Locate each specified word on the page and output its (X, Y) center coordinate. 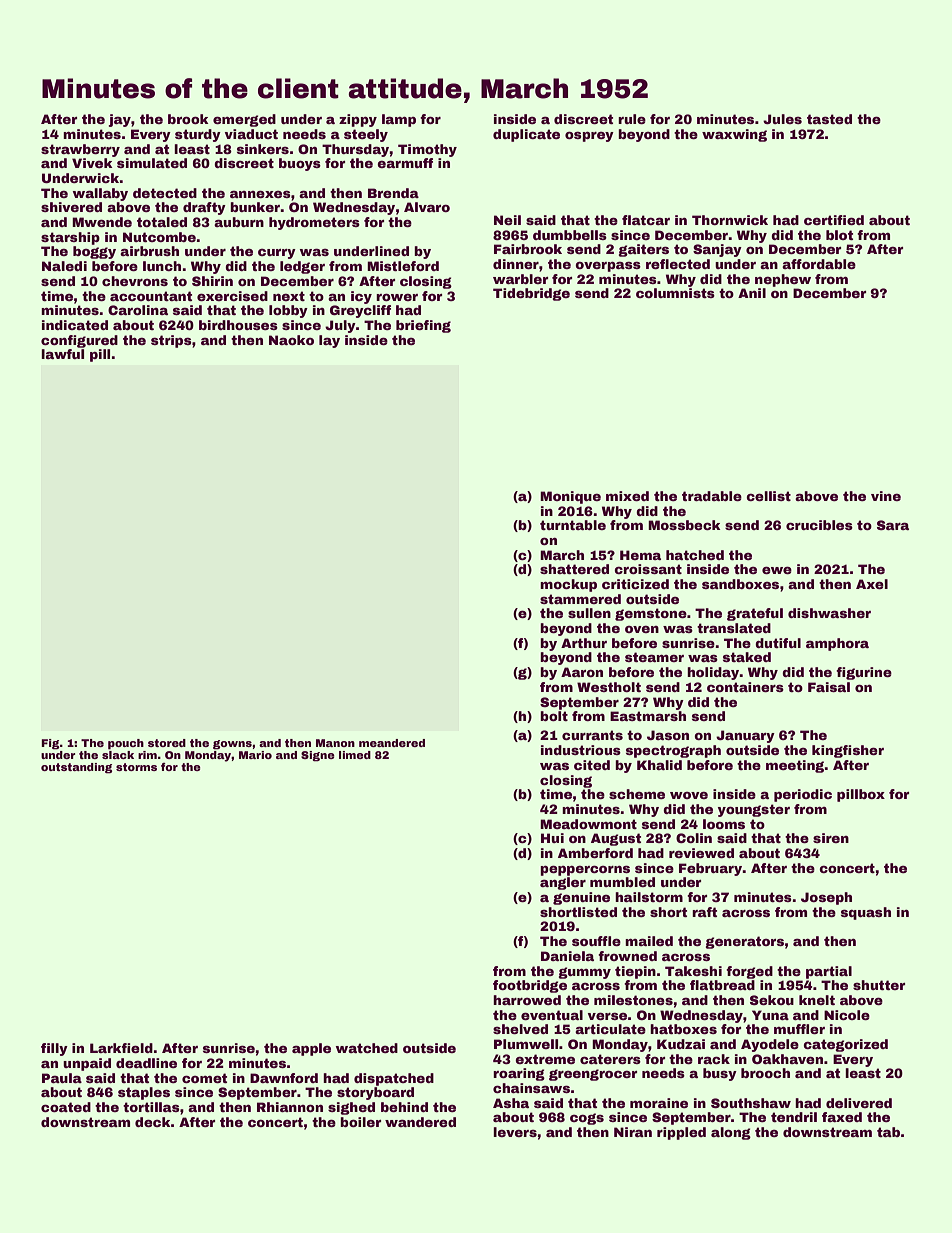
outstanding (76, 768)
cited (592, 765)
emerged (244, 120)
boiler (360, 1122)
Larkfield (121, 1048)
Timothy (427, 150)
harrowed (527, 1000)
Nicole (847, 1015)
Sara (893, 525)
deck (153, 1122)
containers (745, 687)
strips (171, 341)
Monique (570, 497)
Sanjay (717, 250)
